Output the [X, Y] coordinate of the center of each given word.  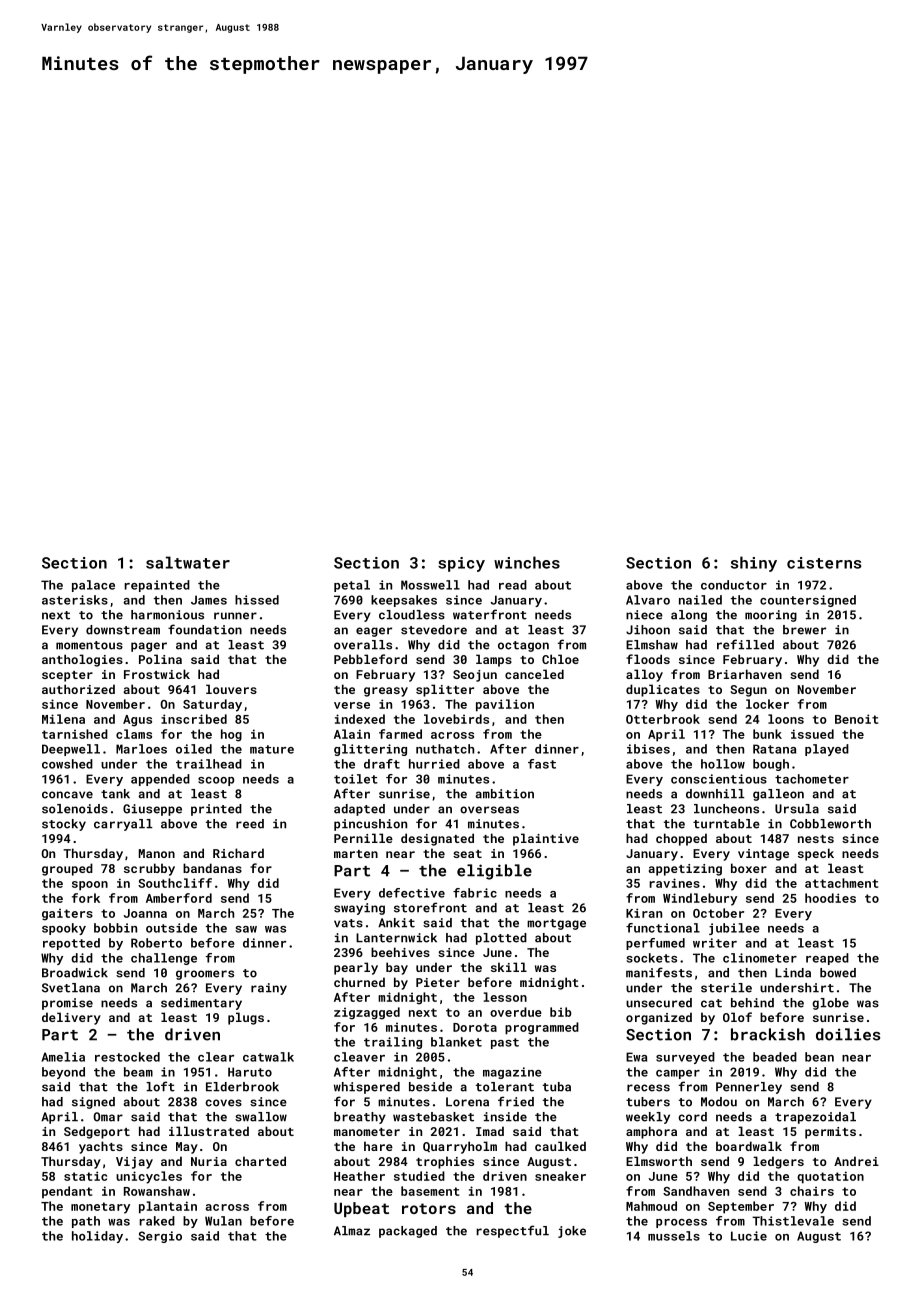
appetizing [685, 870]
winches [527, 562]
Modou [719, 1102]
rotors [429, 1208]
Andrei [856, 1161]
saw [246, 929]
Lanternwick [396, 938]
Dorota [475, 1027]
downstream [123, 630]
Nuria [209, 1161]
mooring [771, 616]
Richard [238, 853]
